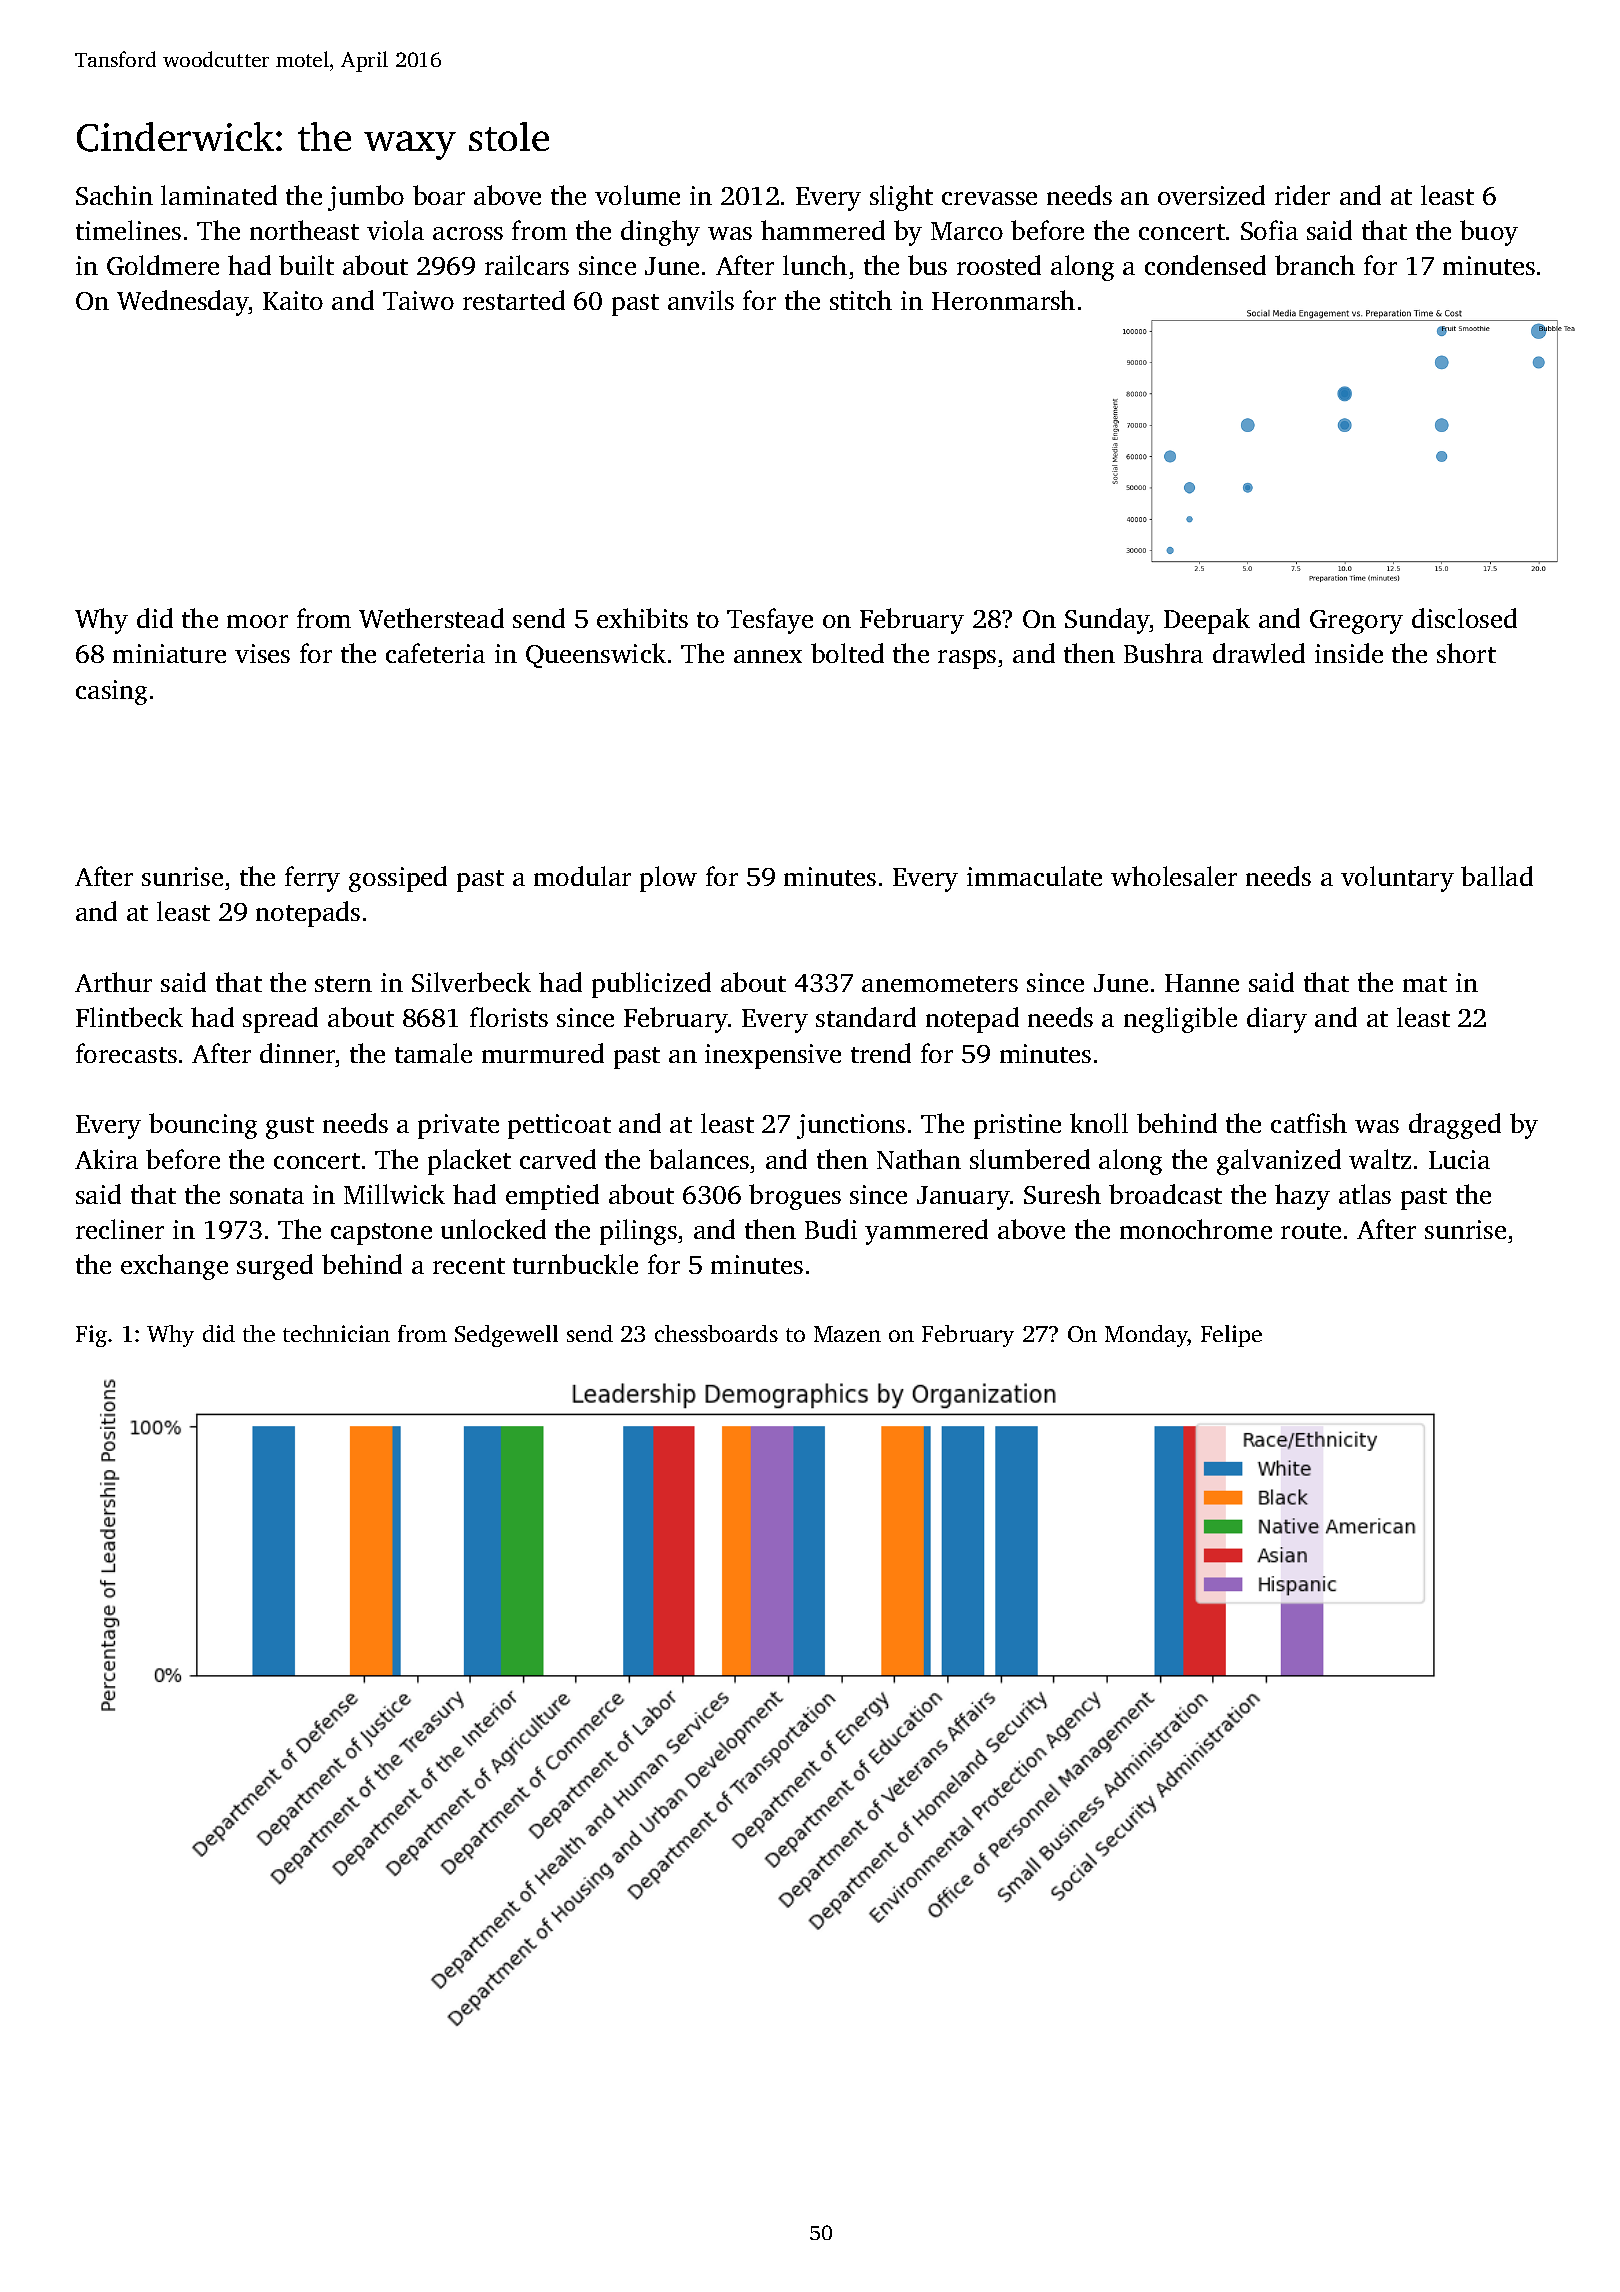  I want to click on hammered, so click(823, 230).
